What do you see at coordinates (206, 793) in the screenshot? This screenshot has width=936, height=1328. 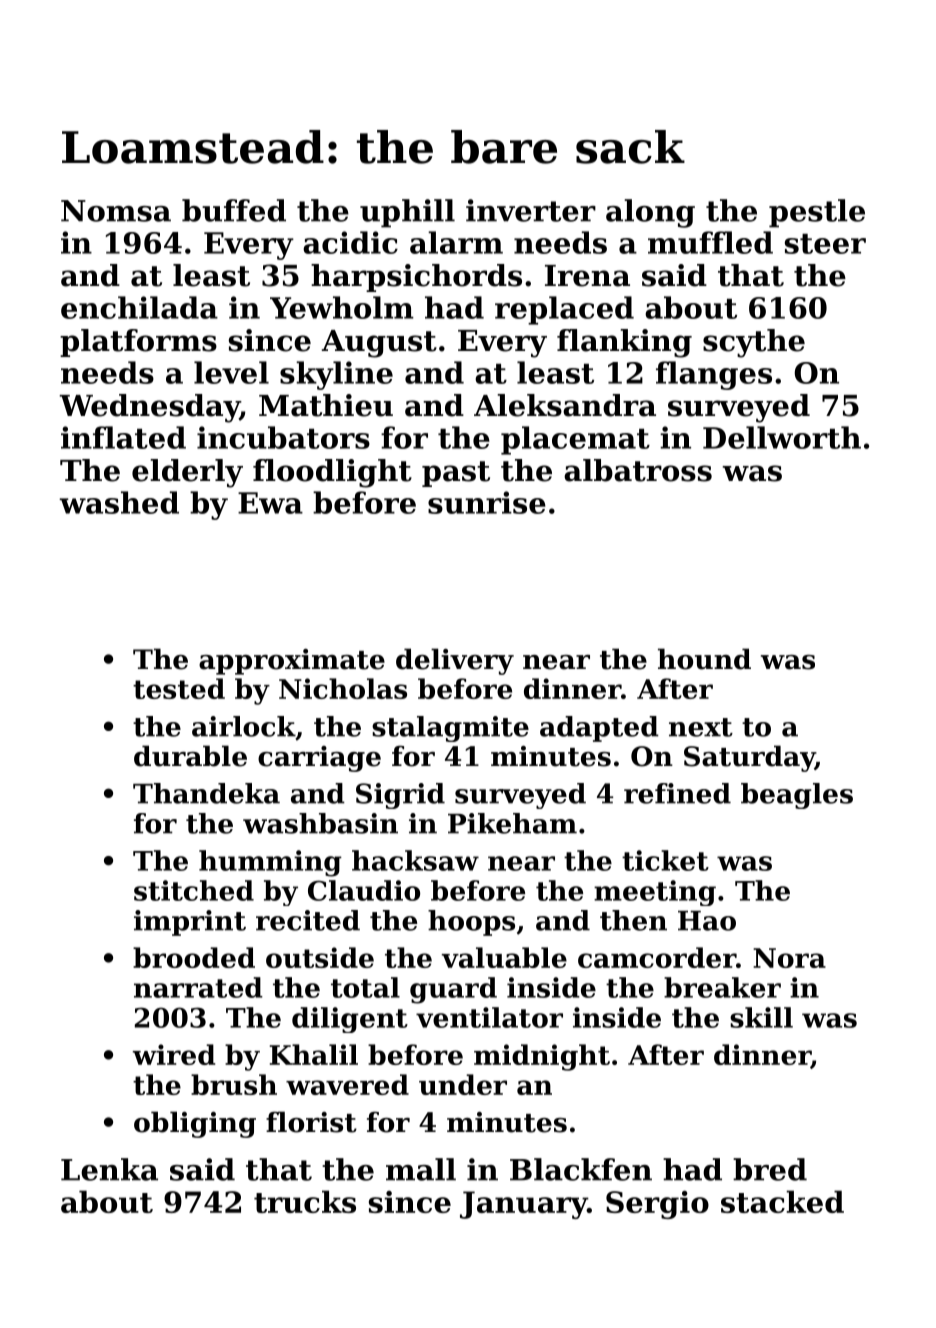 I see `Thandeka` at bounding box center [206, 793].
